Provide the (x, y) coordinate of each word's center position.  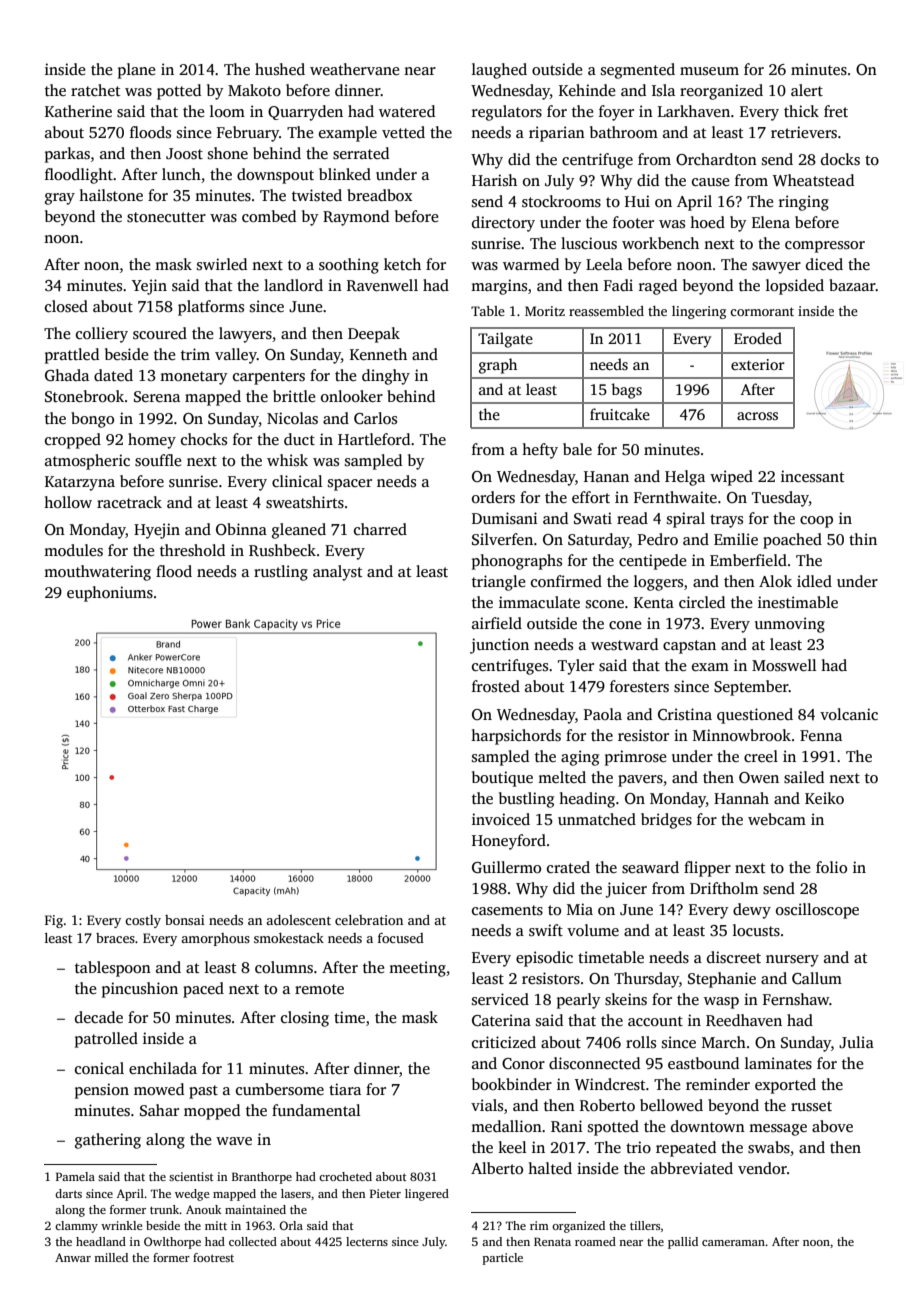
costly (143, 921)
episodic (544, 959)
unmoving (790, 625)
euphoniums (110, 594)
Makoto (254, 90)
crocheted (345, 1176)
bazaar (852, 285)
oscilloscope (817, 911)
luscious (589, 243)
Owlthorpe (172, 1243)
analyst (338, 573)
